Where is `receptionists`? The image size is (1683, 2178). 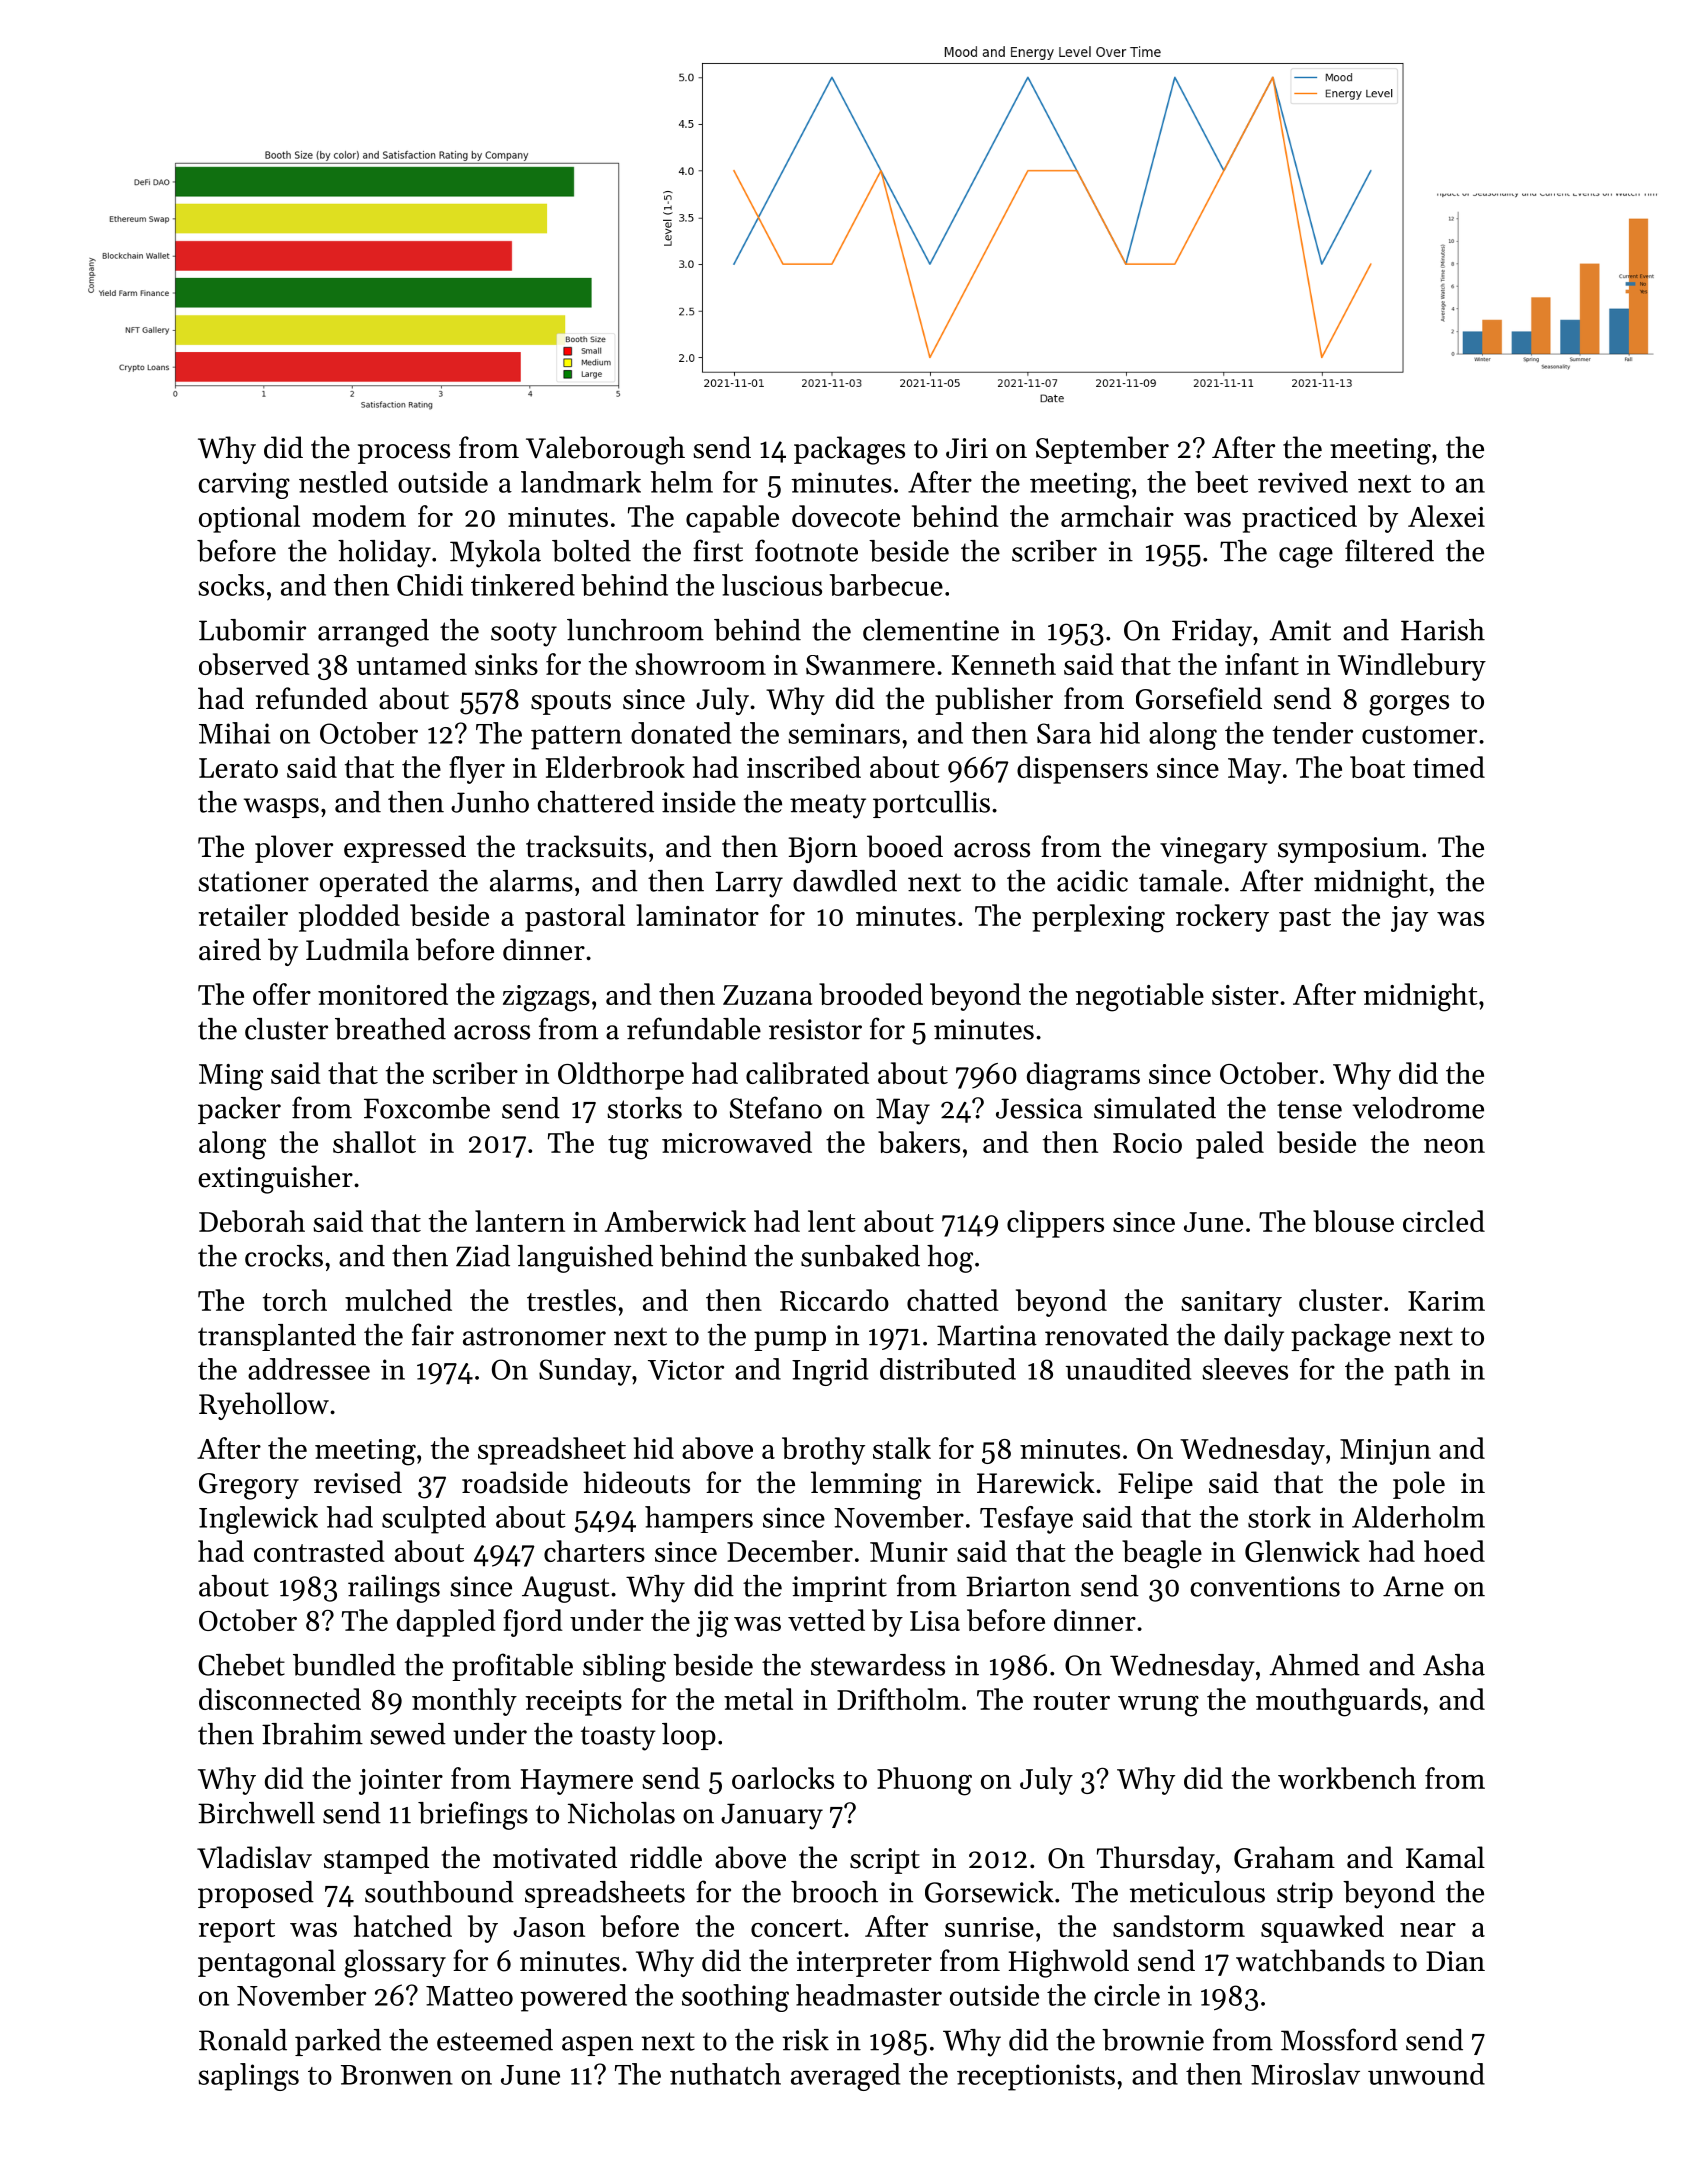
receptionists is located at coordinates (1036, 2077).
